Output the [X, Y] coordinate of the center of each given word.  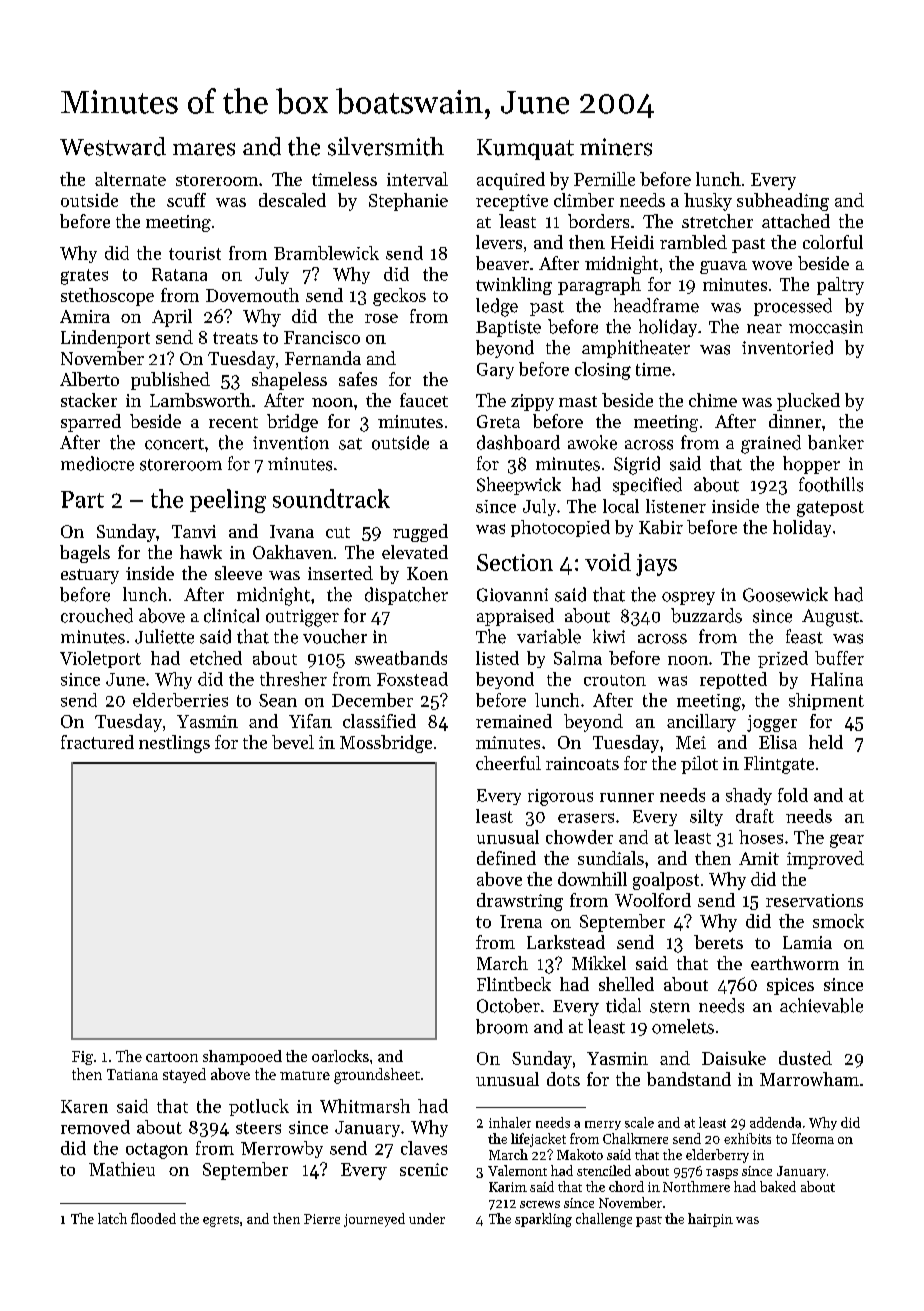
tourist [195, 253]
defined [506, 858]
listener [676, 506]
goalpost [666, 881]
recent [233, 422]
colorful [833, 242]
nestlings [174, 744]
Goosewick [785, 594]
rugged [420, 533]
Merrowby [282, 1149]
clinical [231, 615]
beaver [502, 263]
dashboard [518, 442]
